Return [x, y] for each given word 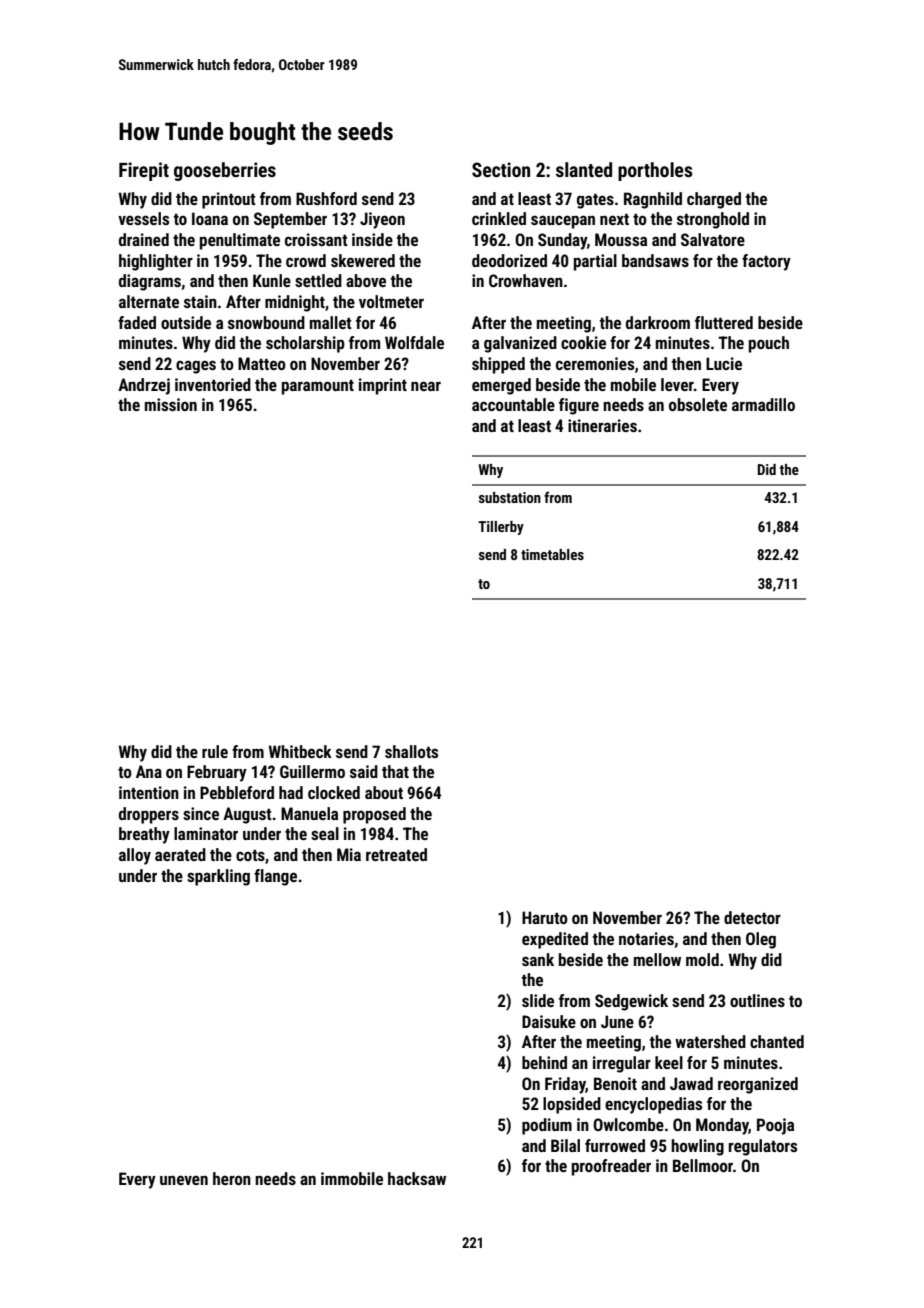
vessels [143, 218]
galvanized [520, 344]
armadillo [763, 404]
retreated [396, 854]
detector [752, 917]
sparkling [218, 877]
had [291, 792]
